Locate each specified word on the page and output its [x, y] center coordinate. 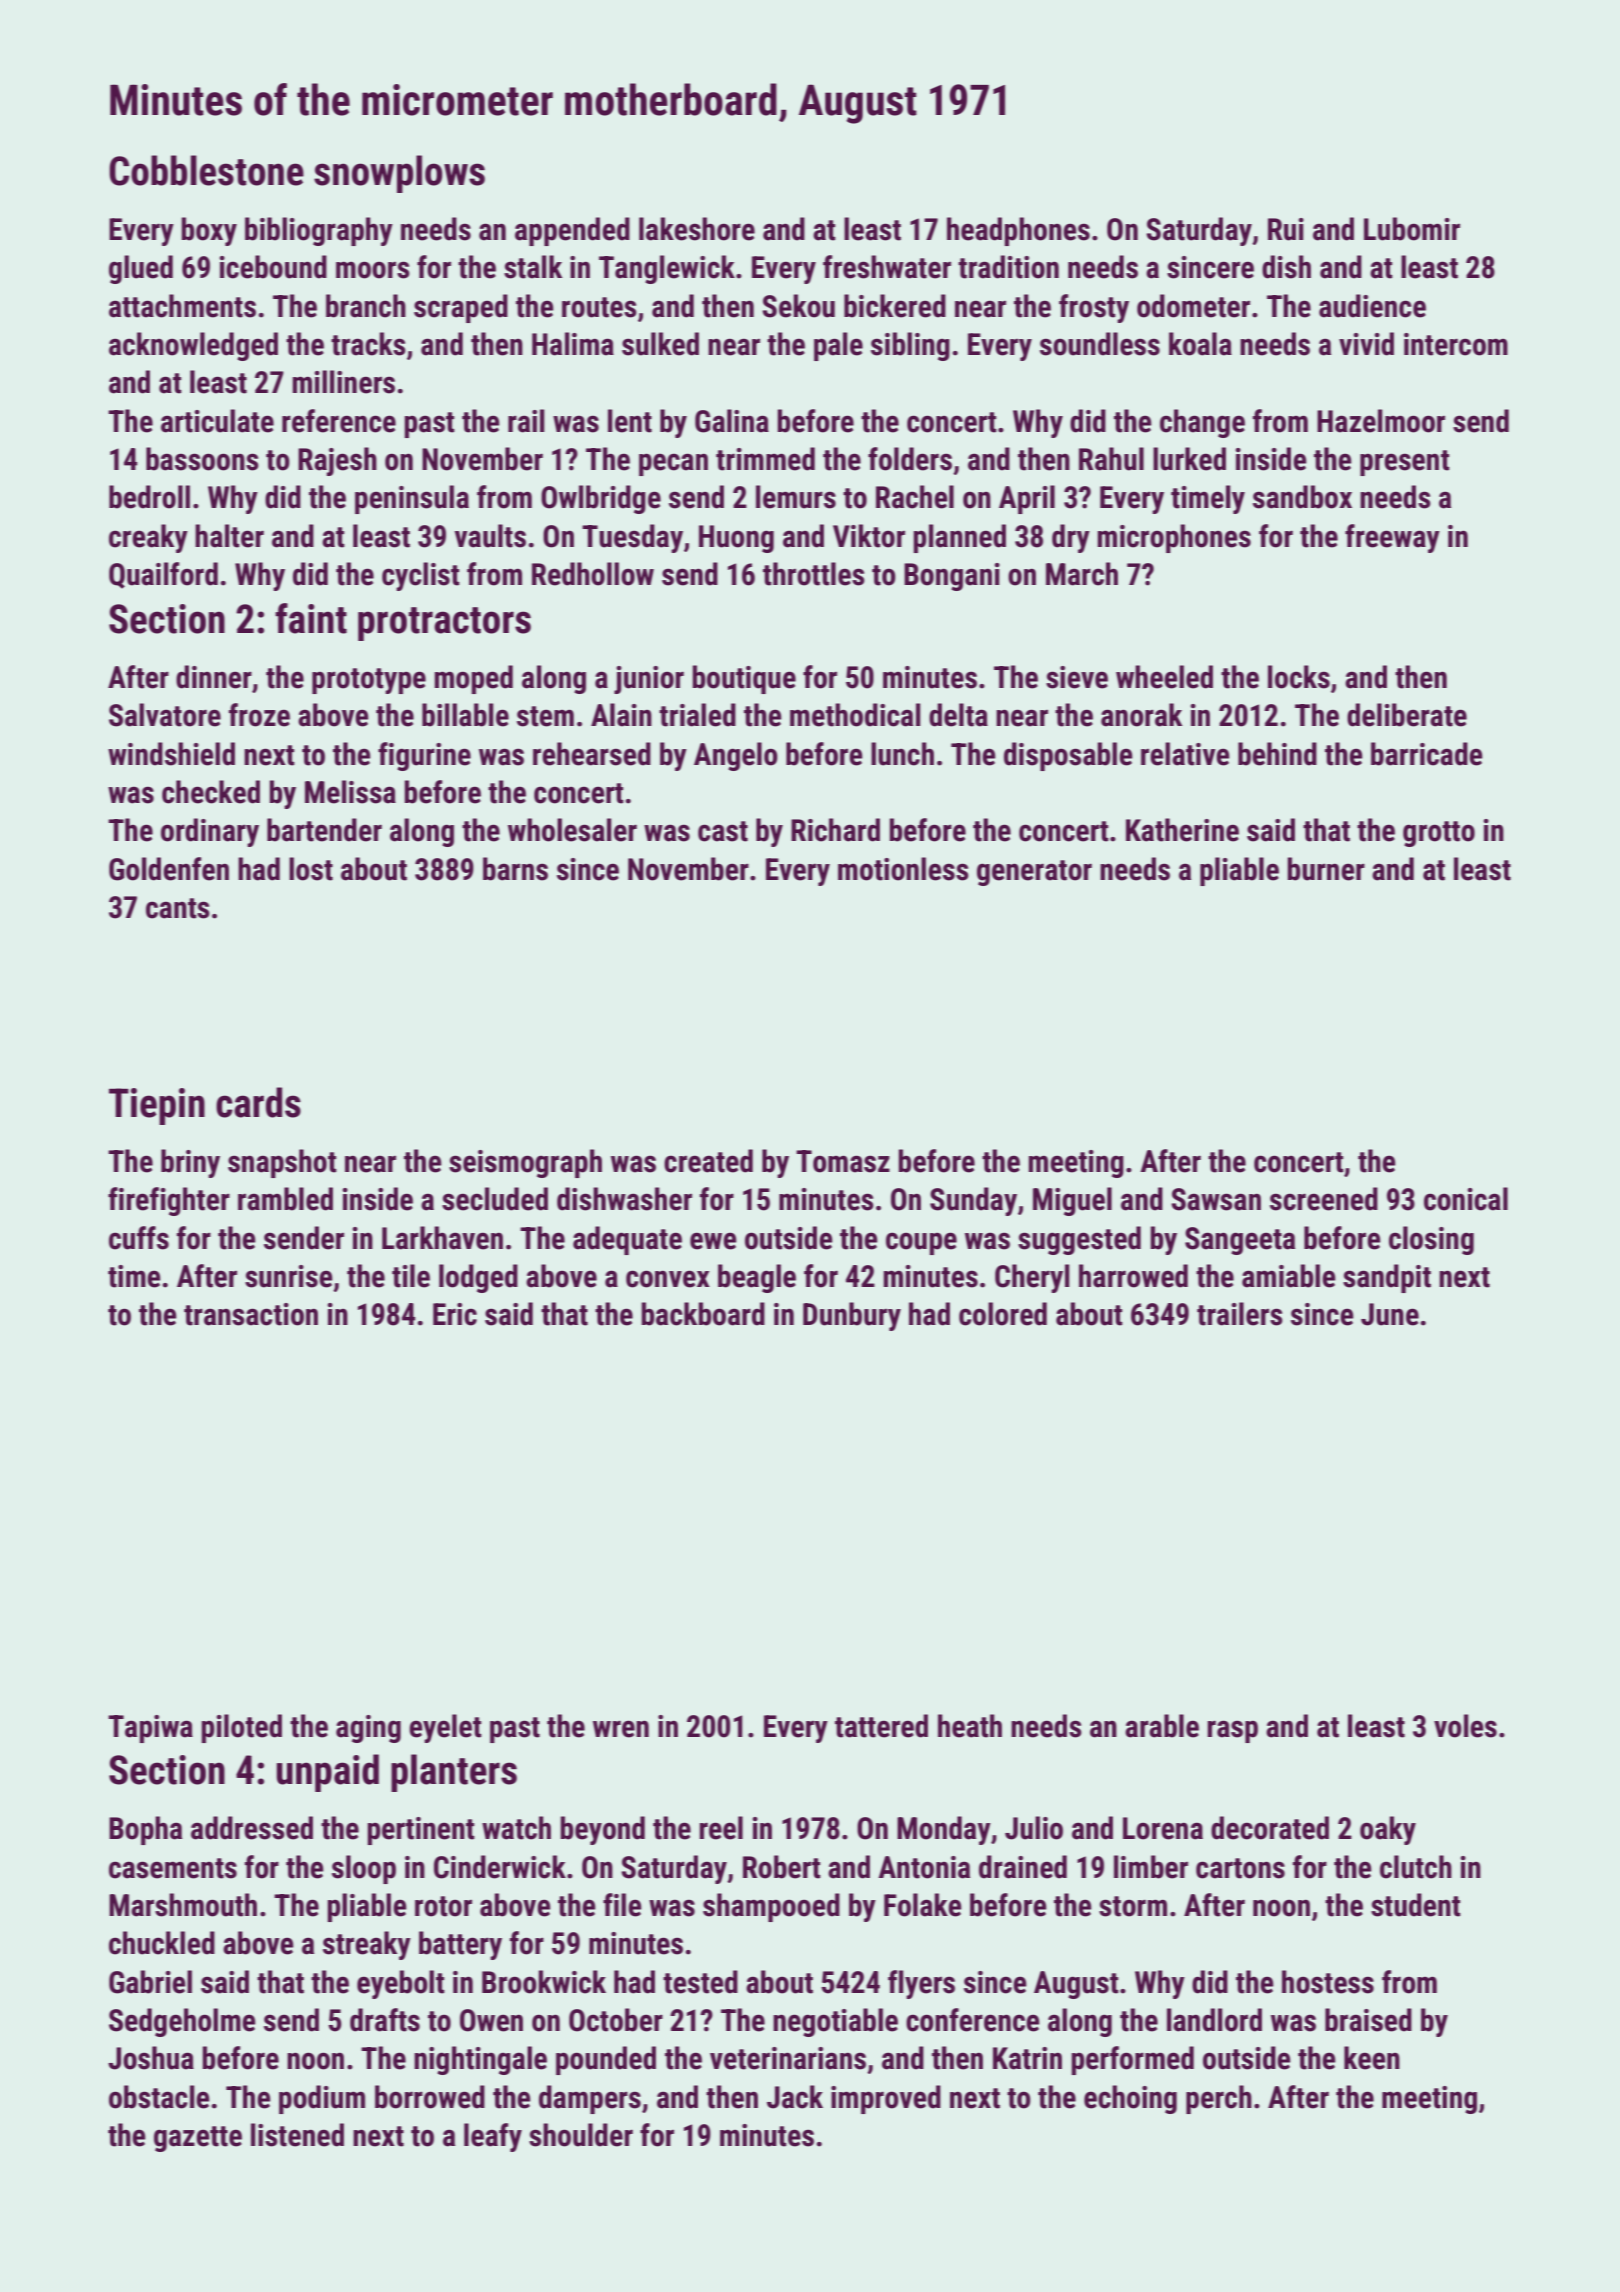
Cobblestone [206, 170]
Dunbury [852, 1316]
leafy [493, 2137]
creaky [148, 538]
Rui [1286, 229]
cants [178, 908]
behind [1277, 754]
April [1027, 499]
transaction [251, 1314]
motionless [903, 869]
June [1390, 1314]
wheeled [1164, 677]
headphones [1018, 231]
